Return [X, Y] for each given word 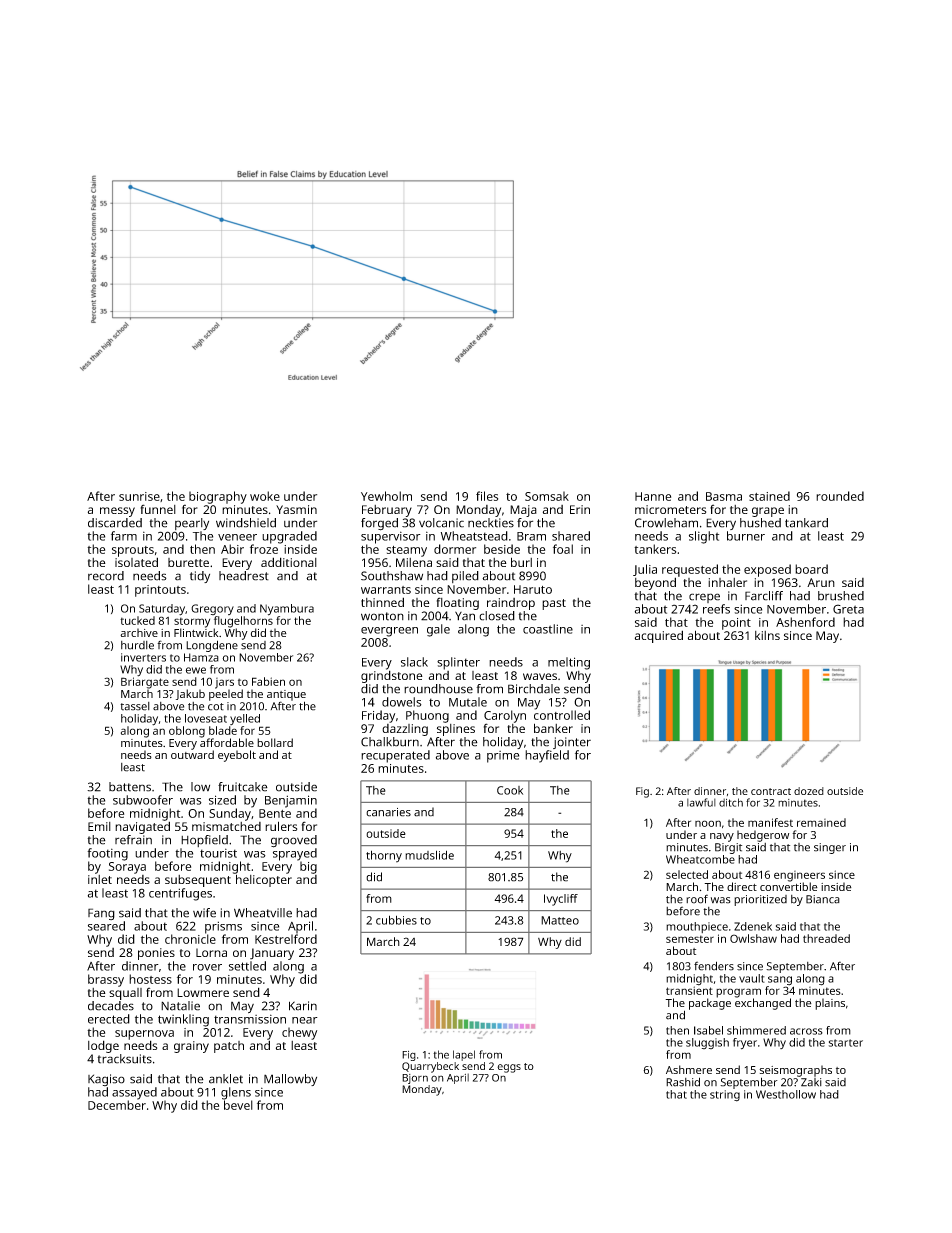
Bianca [823, 899]
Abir [232, 549]
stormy [192, 622]
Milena [414, 562]
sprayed [295, 854]
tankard [806, 523]
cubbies [396, 920]
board [811, 569]
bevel [238, 1105]
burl [521, 562]
